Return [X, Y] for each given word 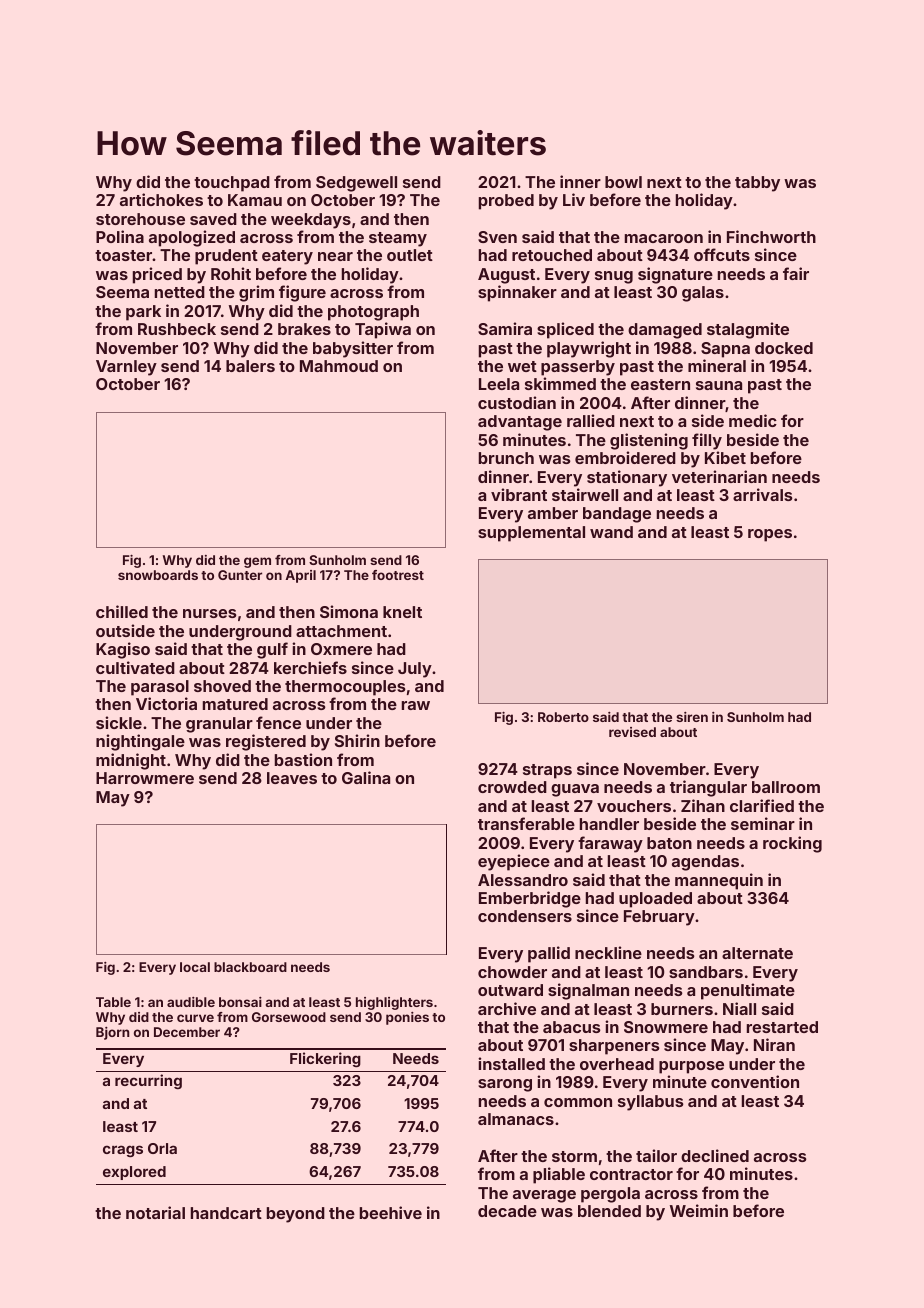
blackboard [250, 967]
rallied [591, 420]
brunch [506, 458]
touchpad [232, 184]
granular [219, 725]
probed [506, 202]
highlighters [394, 1003]
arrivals [763, 494]
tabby [757, 184]
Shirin [357, 740]
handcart [226, 1213]
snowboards [158, 575]
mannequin [719, 881]
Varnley [126, 368]
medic [753, 420]
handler [609, 824]
